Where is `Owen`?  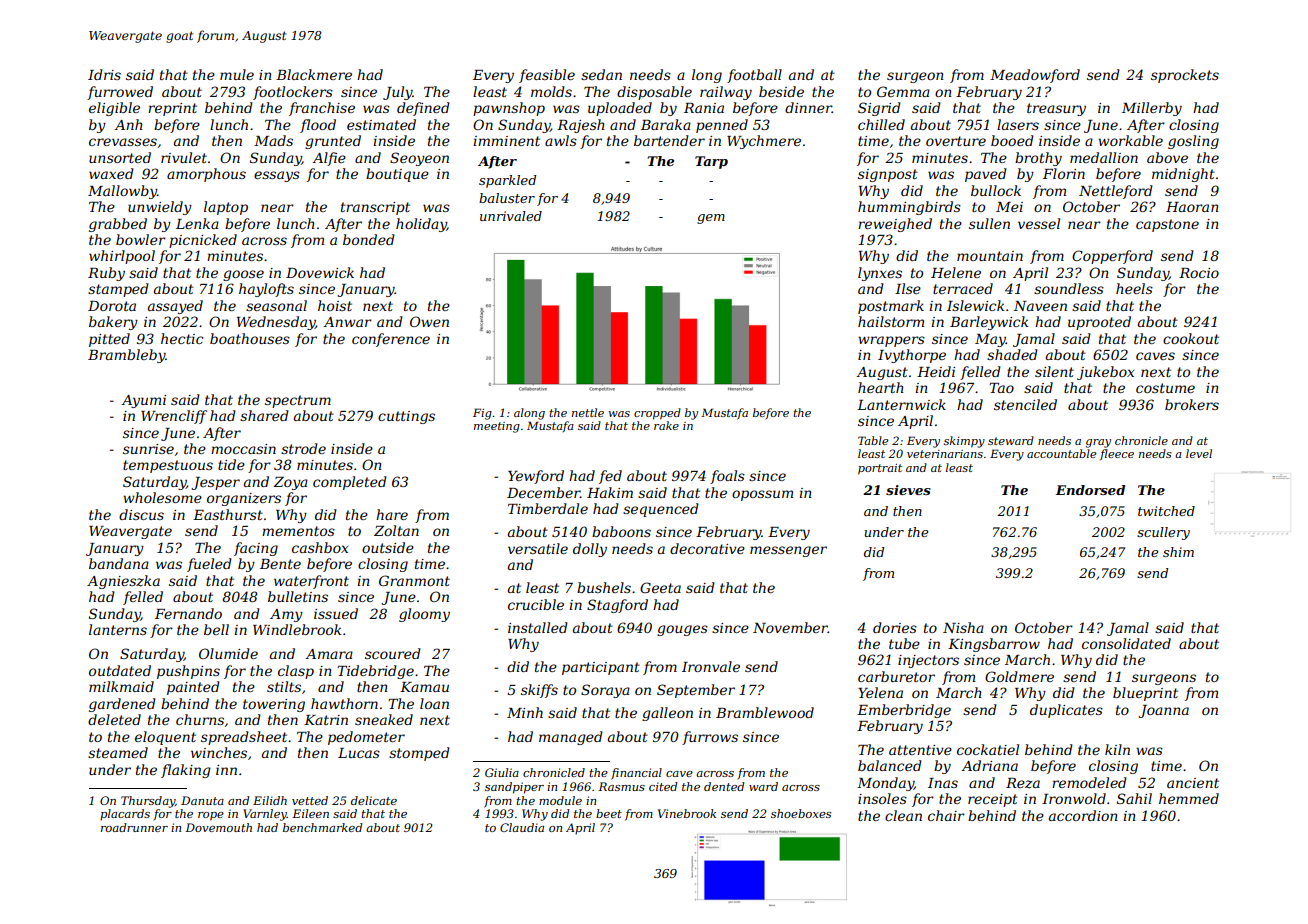 Owen is located at coordinates (429, 321).
